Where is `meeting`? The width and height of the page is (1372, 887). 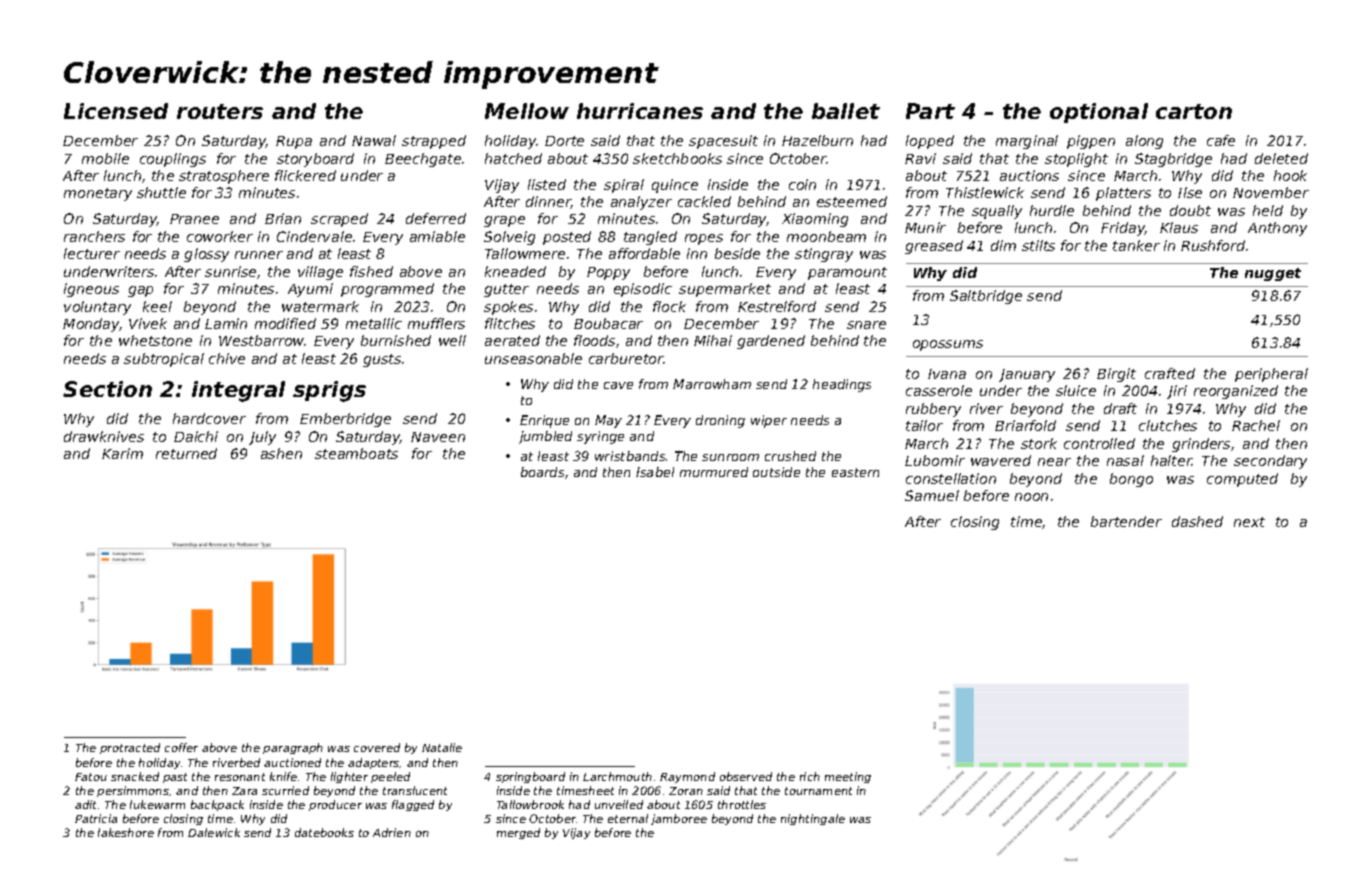
meeting is located at coordinates (848, 777).
